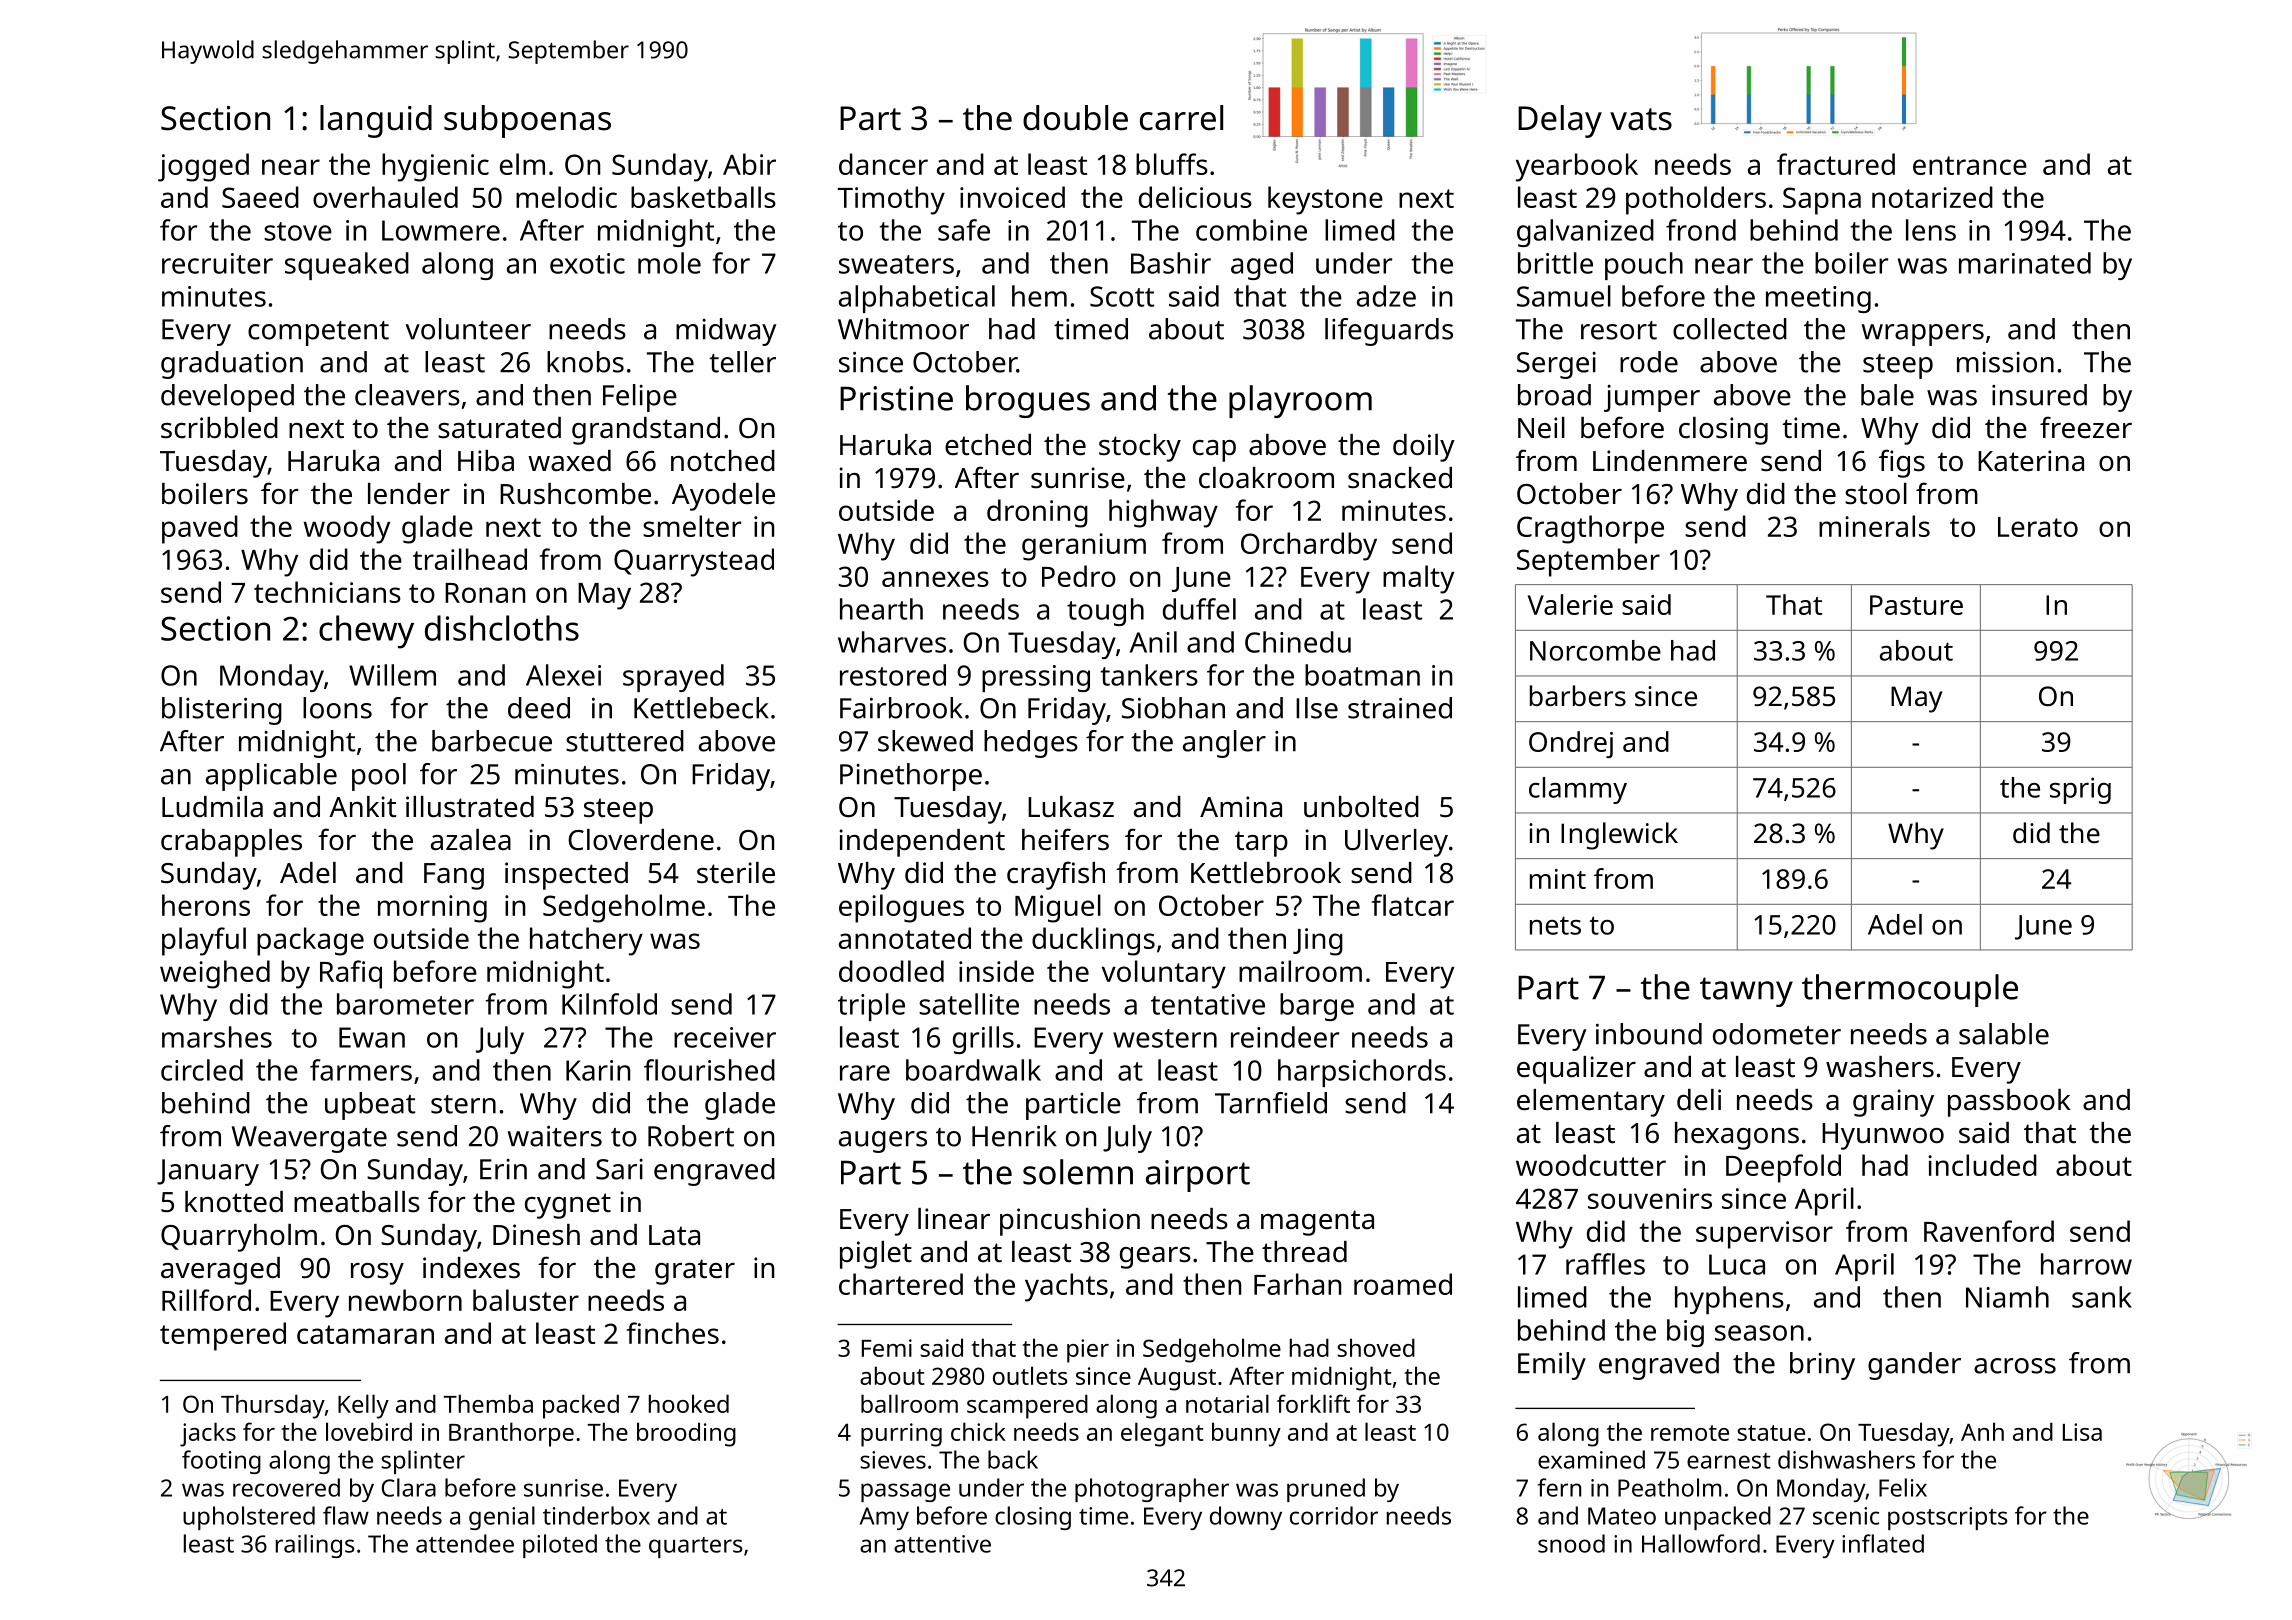  Describe the element at coordinates (669, 263) in the screenshot. I see `mole` at that location.
